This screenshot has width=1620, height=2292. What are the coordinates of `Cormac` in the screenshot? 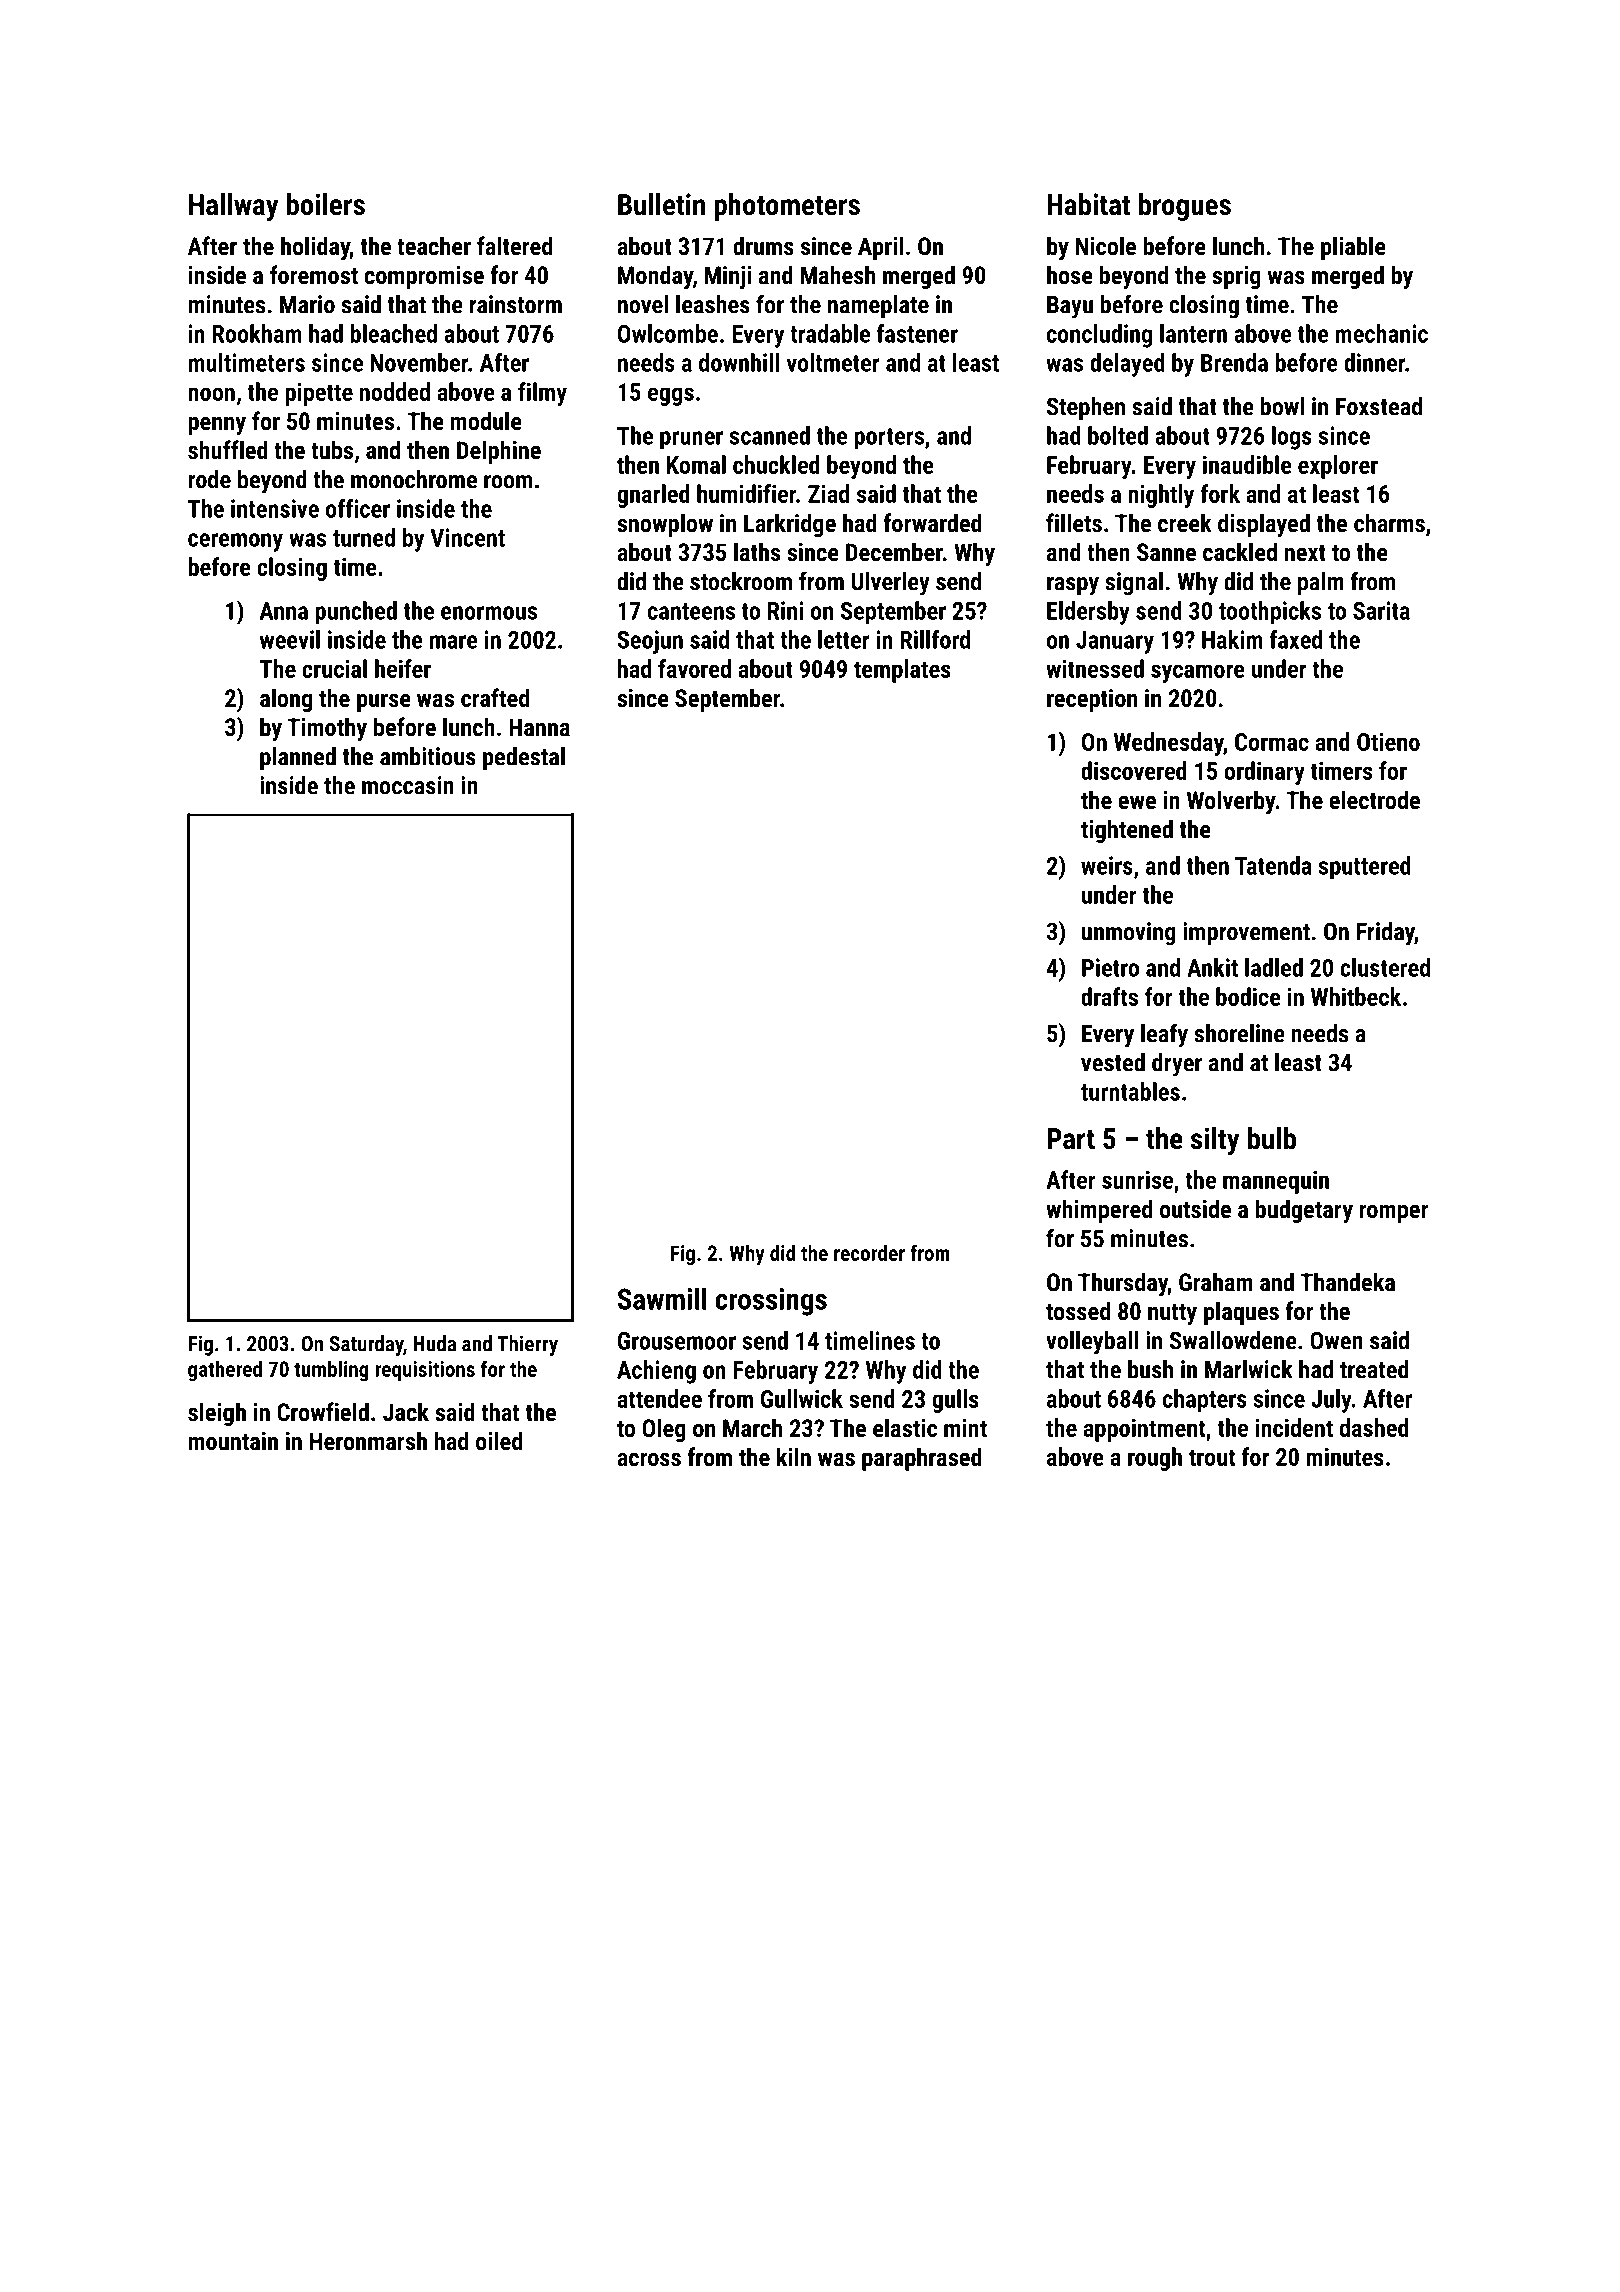 It's located at (1272, 742).
